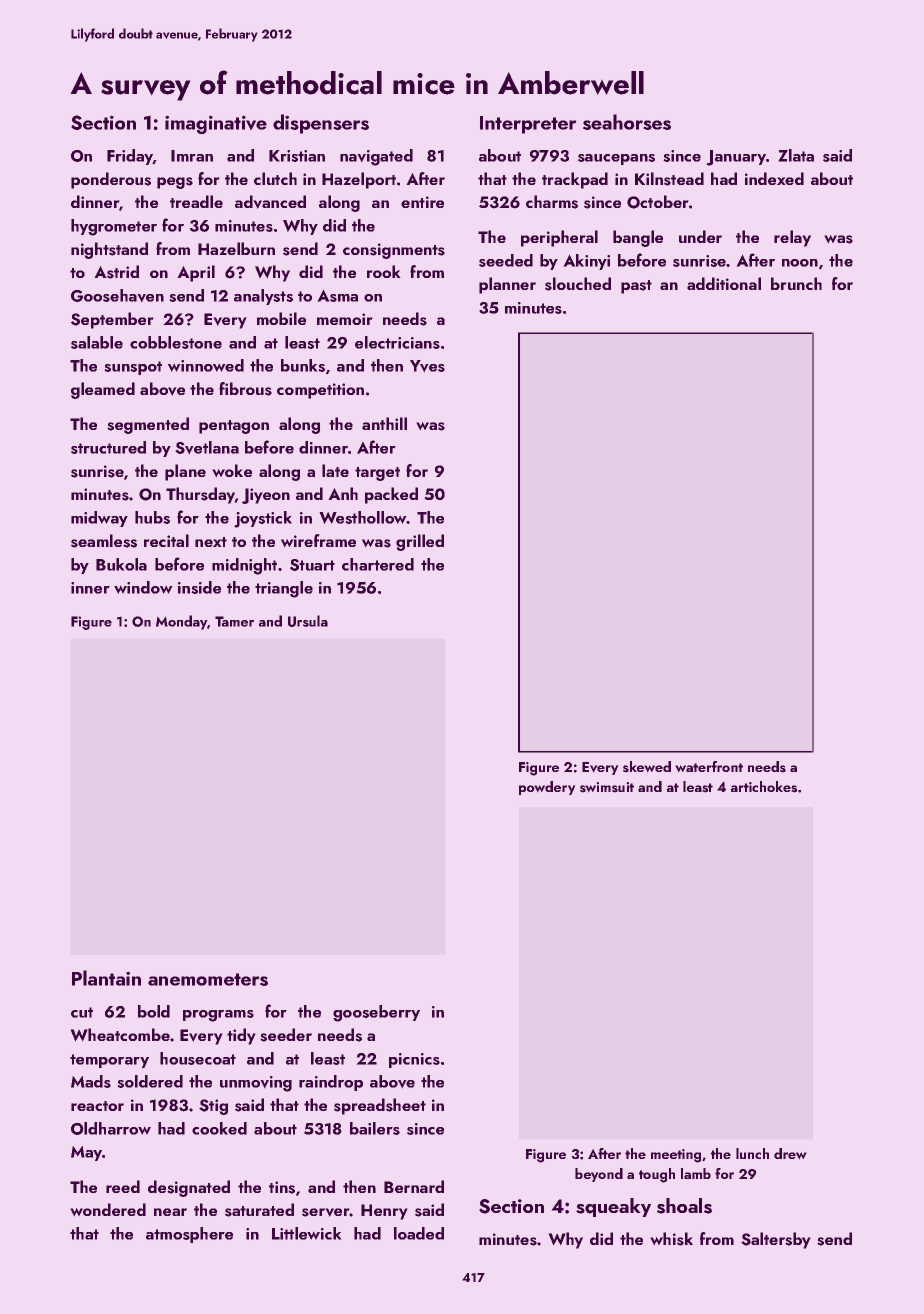 Image resolution: width=924 pixels, height=1314 pixels. Describe the element at coordinates (182, 622) in the screenshot. I see `Monday` at that location.
